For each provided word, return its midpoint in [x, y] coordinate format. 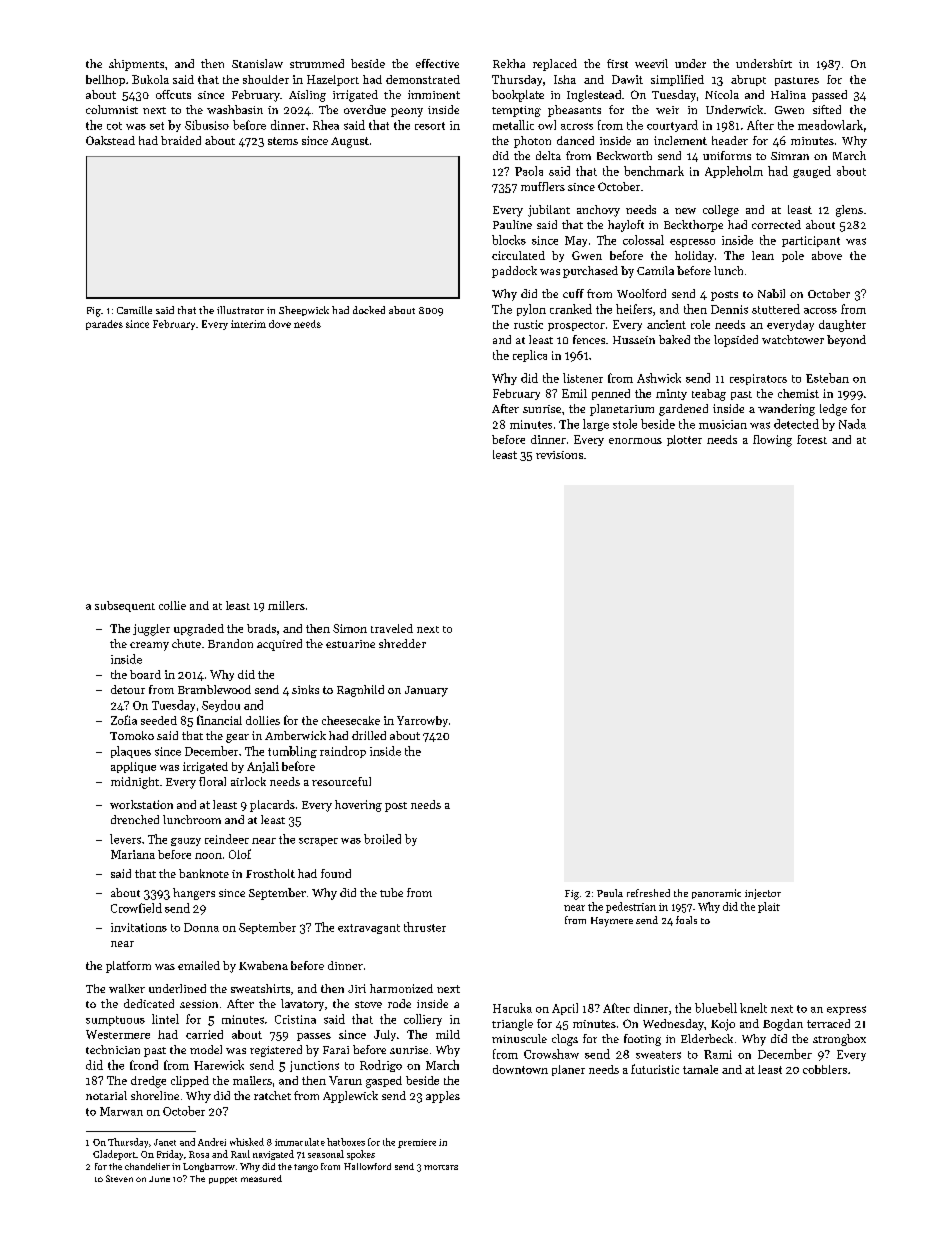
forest [812, 439]
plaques [131, 752]
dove [280, 324]
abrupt [748, 80]
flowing [772, 441]
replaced [555, 65]
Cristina [295, 1019]
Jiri [357, 988]
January [426, 691]
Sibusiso [207, 125]
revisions [559, 455]
